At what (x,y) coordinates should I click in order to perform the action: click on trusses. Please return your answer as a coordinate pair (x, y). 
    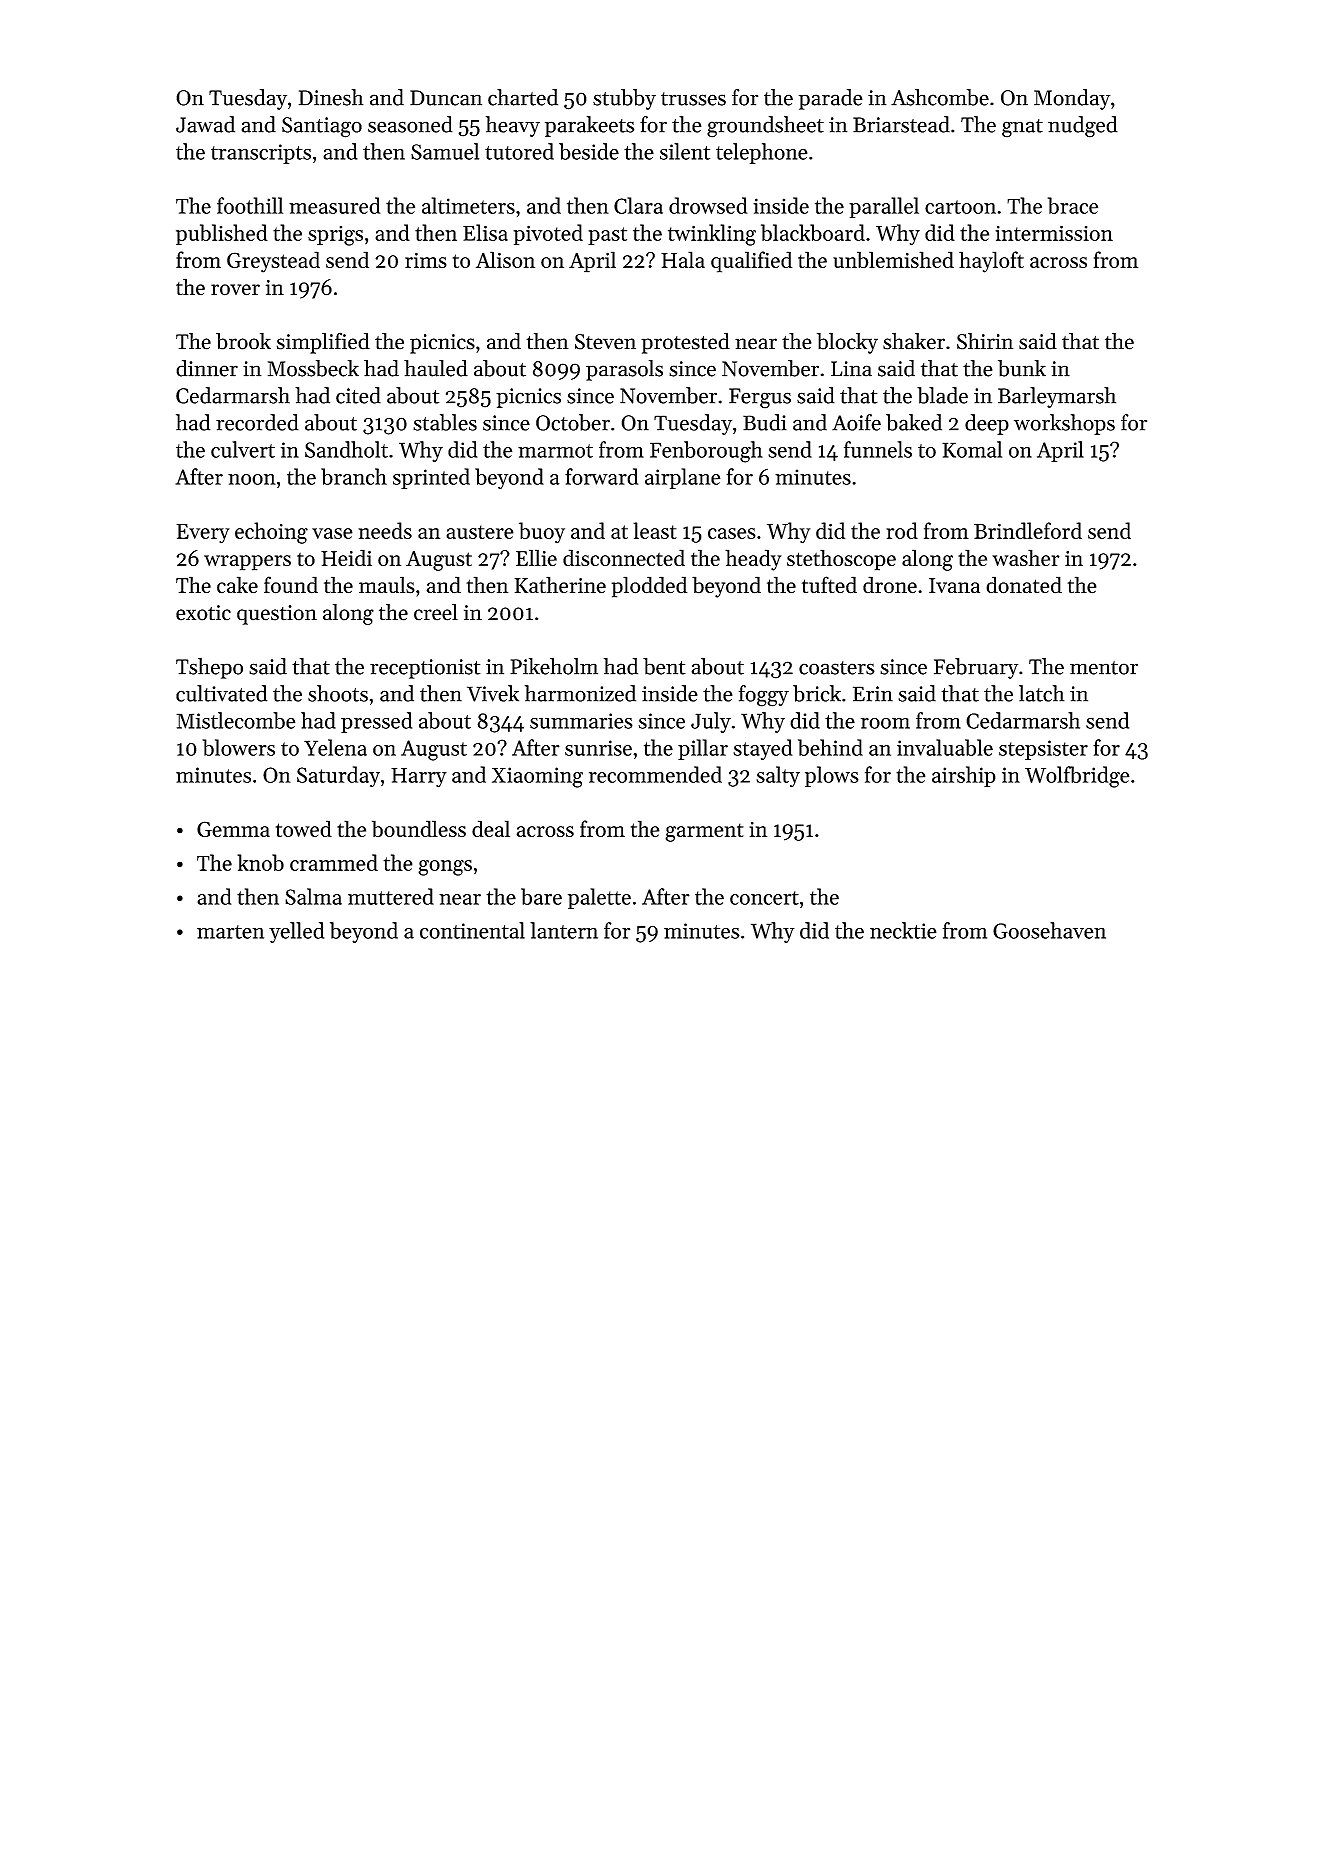
    Looking at the image, I should click on (693, 99).
